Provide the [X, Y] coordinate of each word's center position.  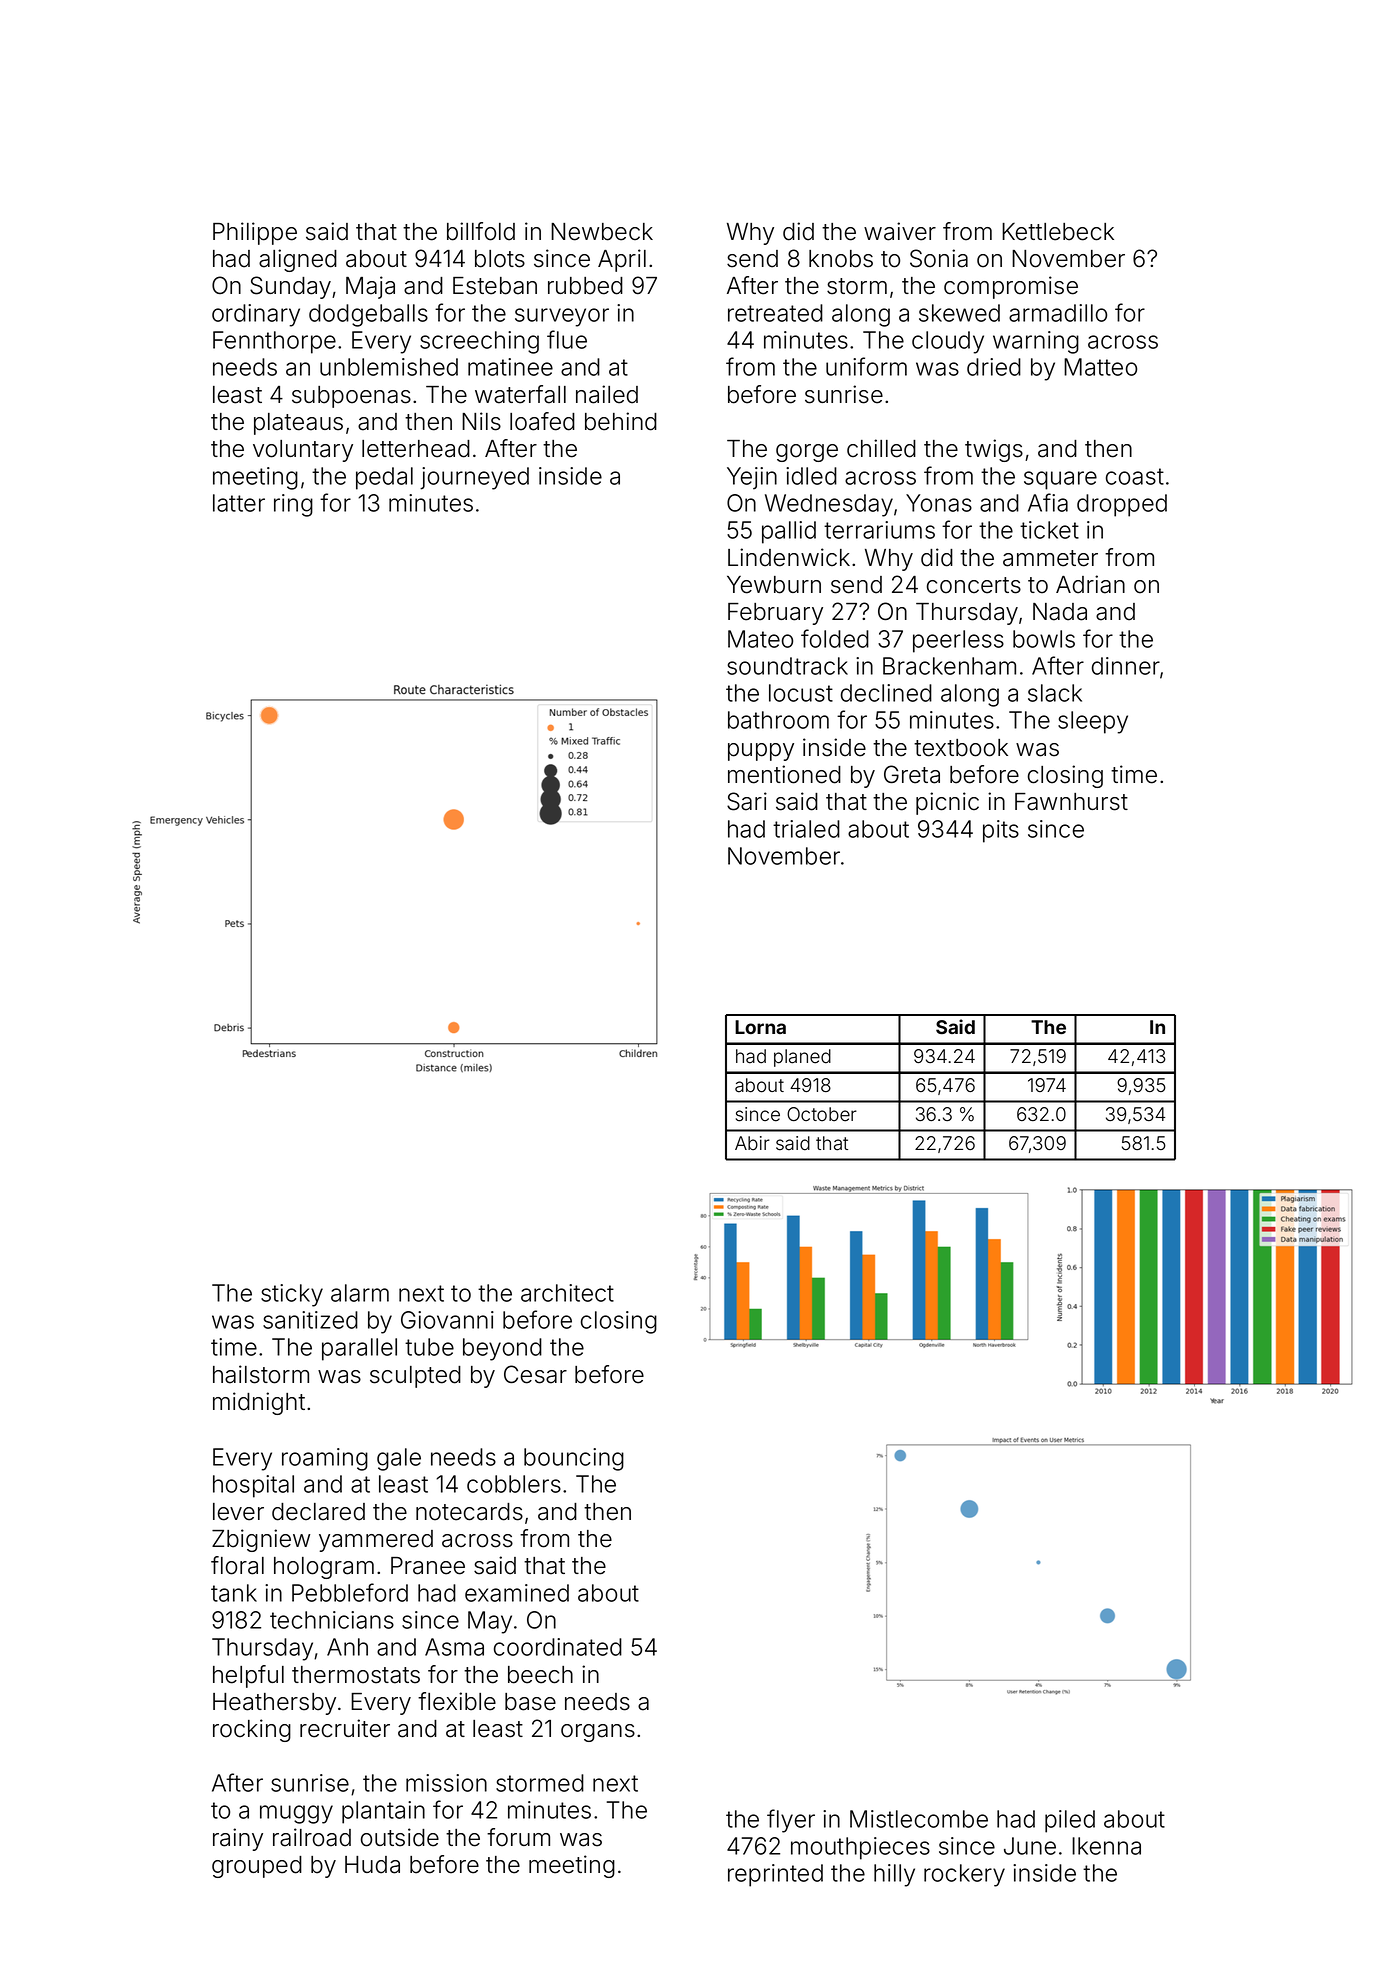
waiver [900, 231]
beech [540, 1675]
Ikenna [1106, 1846]
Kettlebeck [1058, 232]
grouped [257, 1867]
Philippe [255, 233]
